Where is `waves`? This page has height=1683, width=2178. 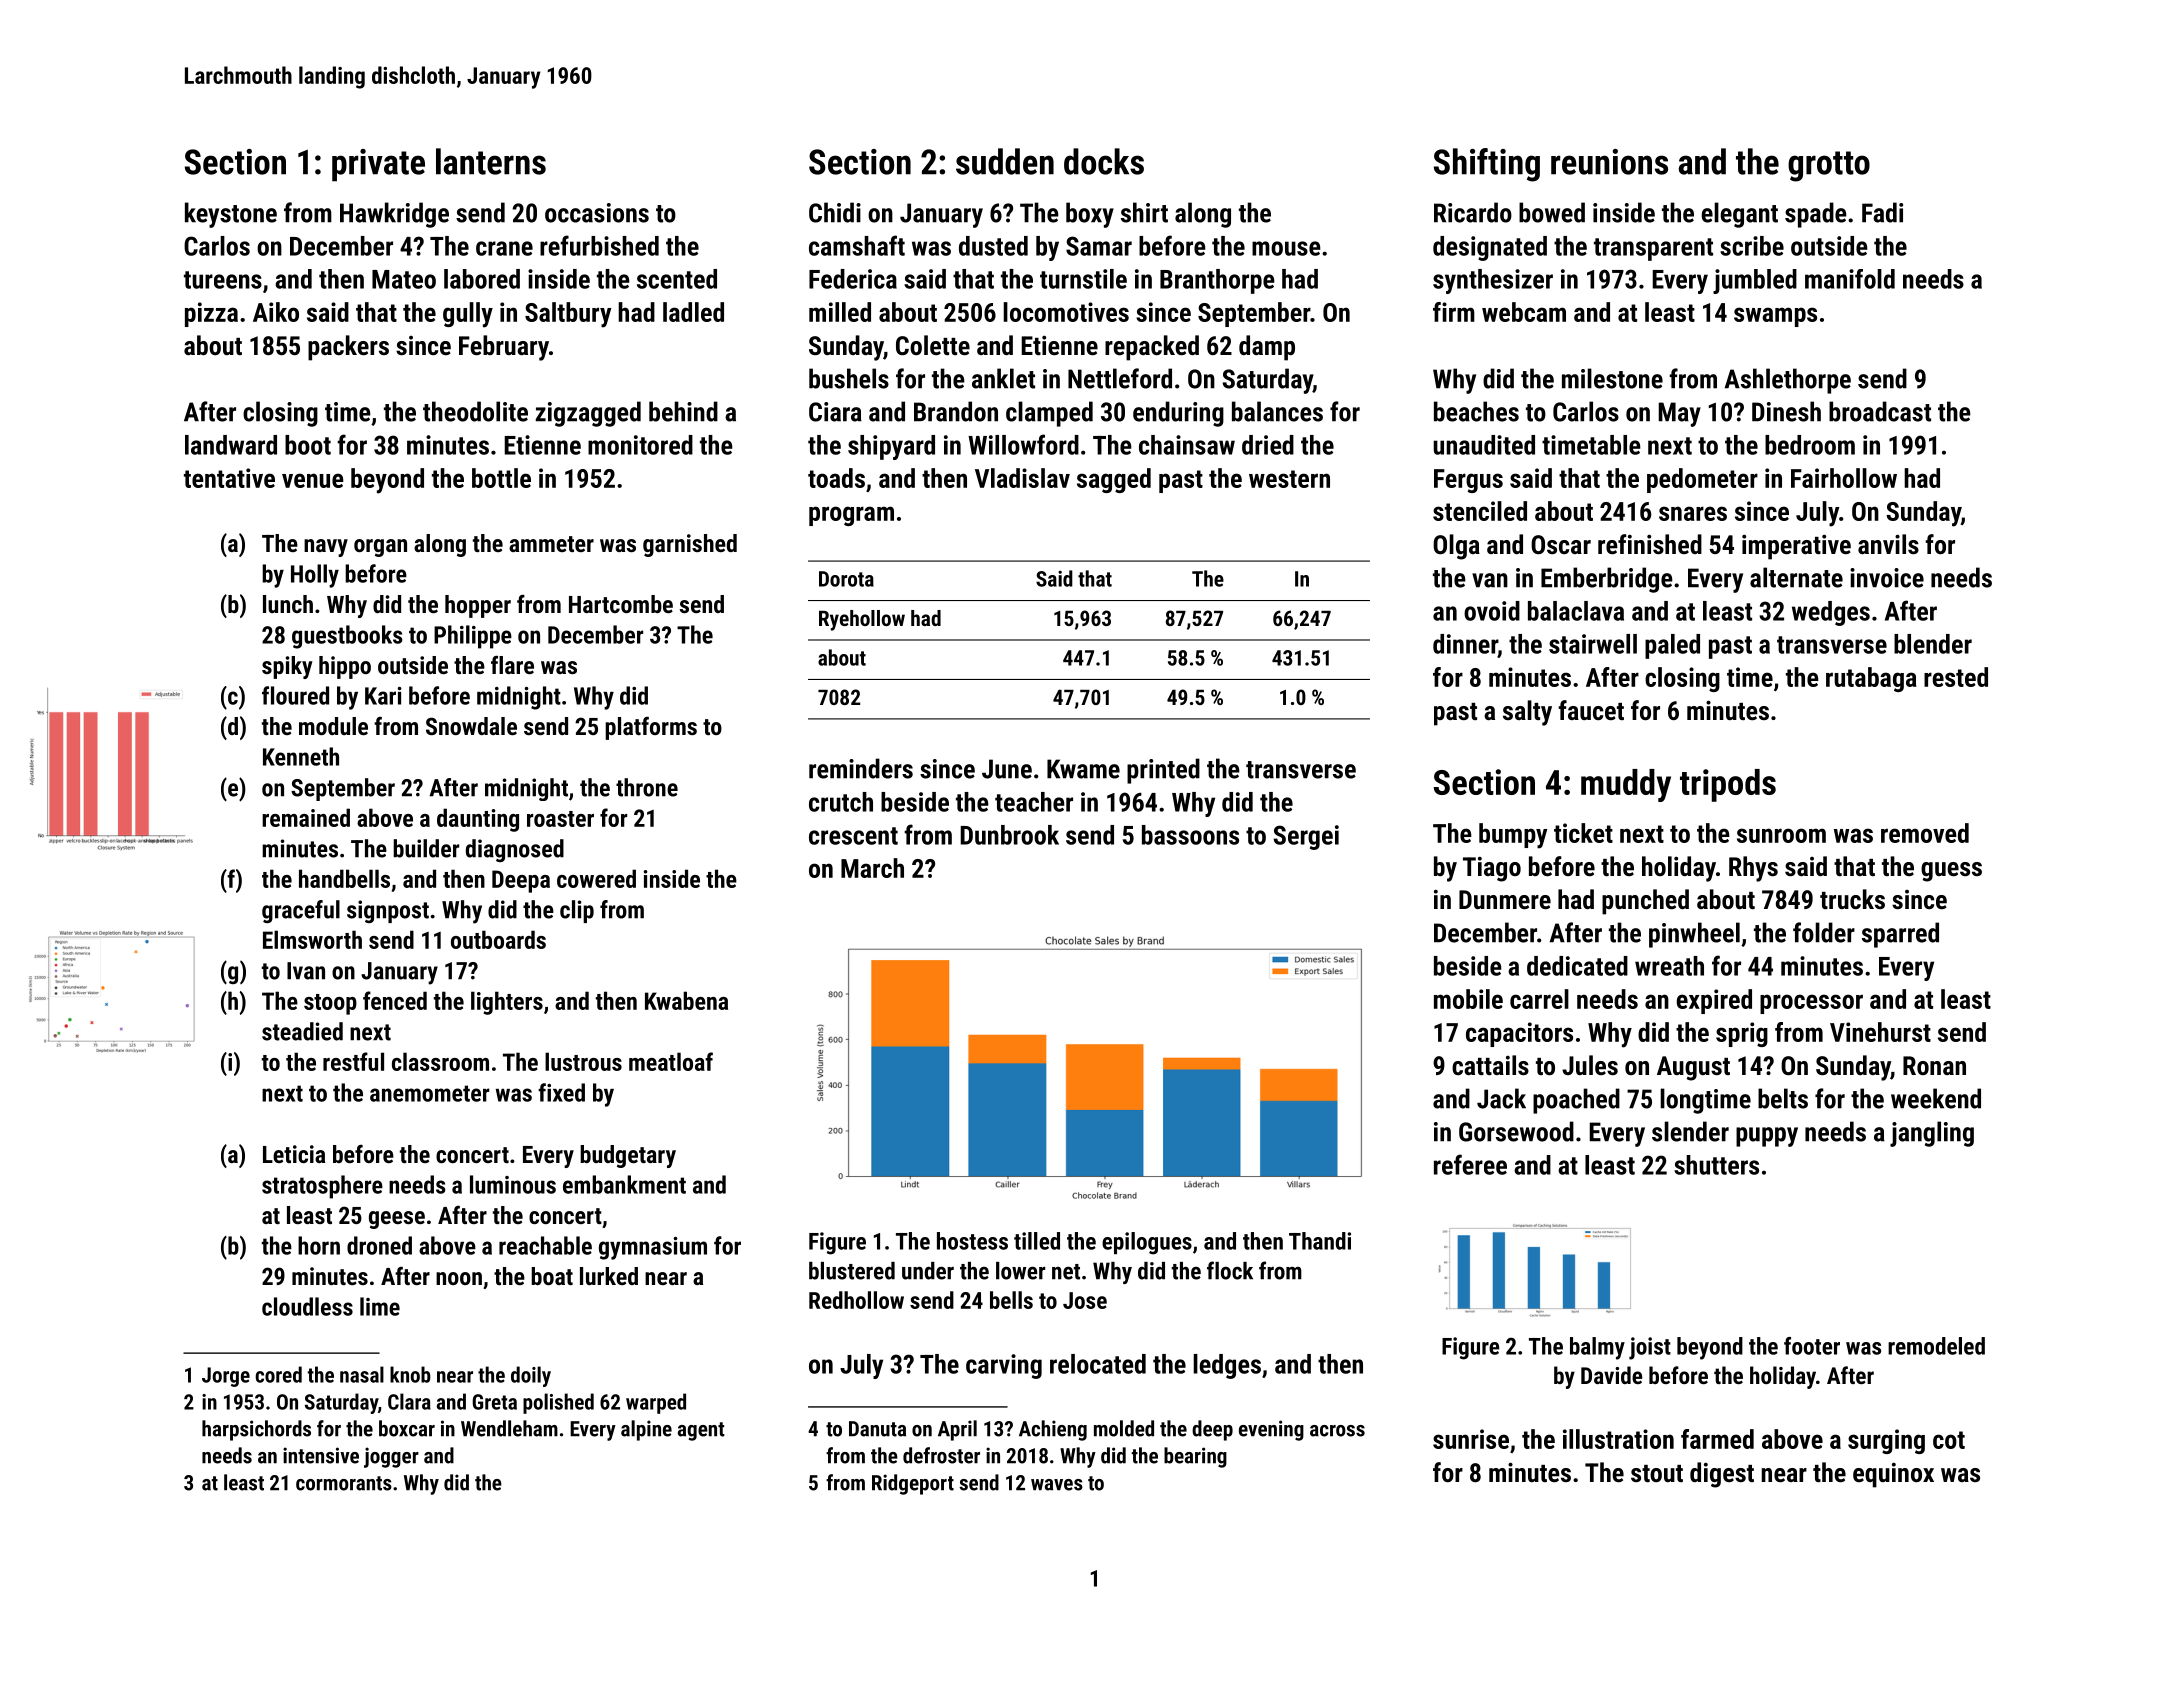
waves is located at coordinates (1057, 1485).
